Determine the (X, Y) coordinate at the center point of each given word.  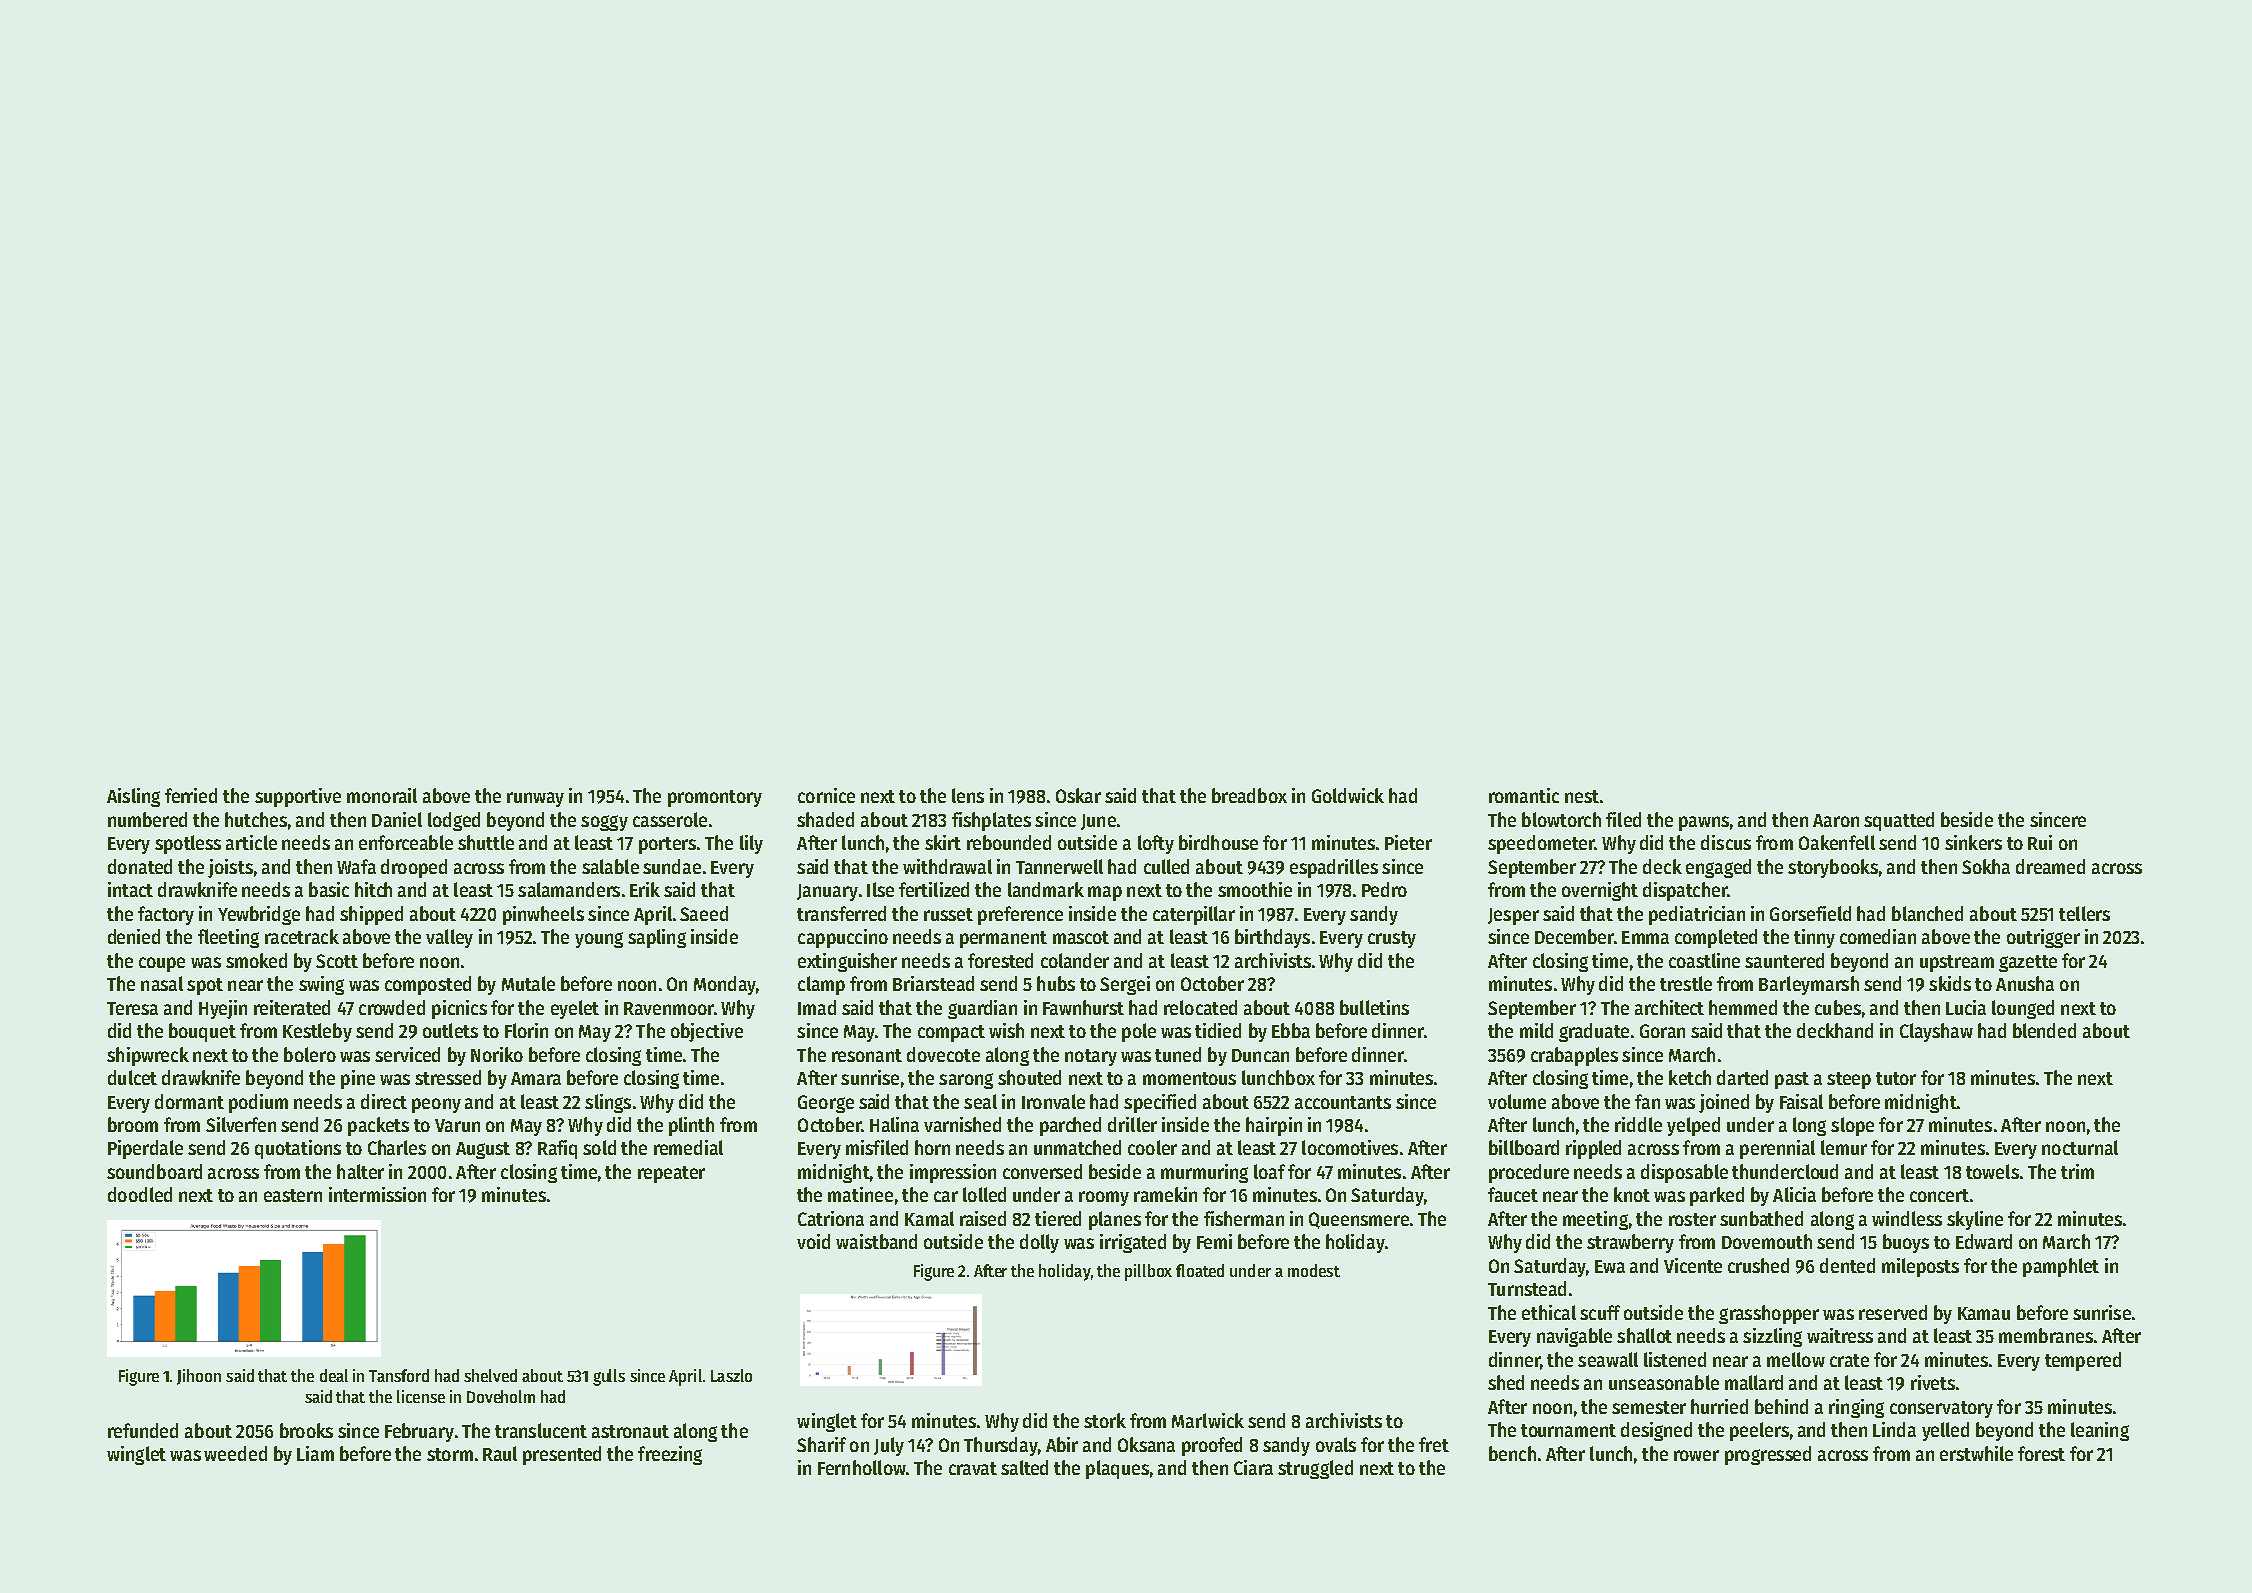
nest (1582, 796)
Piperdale (145, 1149)
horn (932, 1147)
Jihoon (199, 1377)
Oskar (1078, 795)
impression (953, 1173)
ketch (1690, 1077)
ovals (1336, 1444)
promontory (715, 798)
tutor (1896, 1078)
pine (358, 1079)
